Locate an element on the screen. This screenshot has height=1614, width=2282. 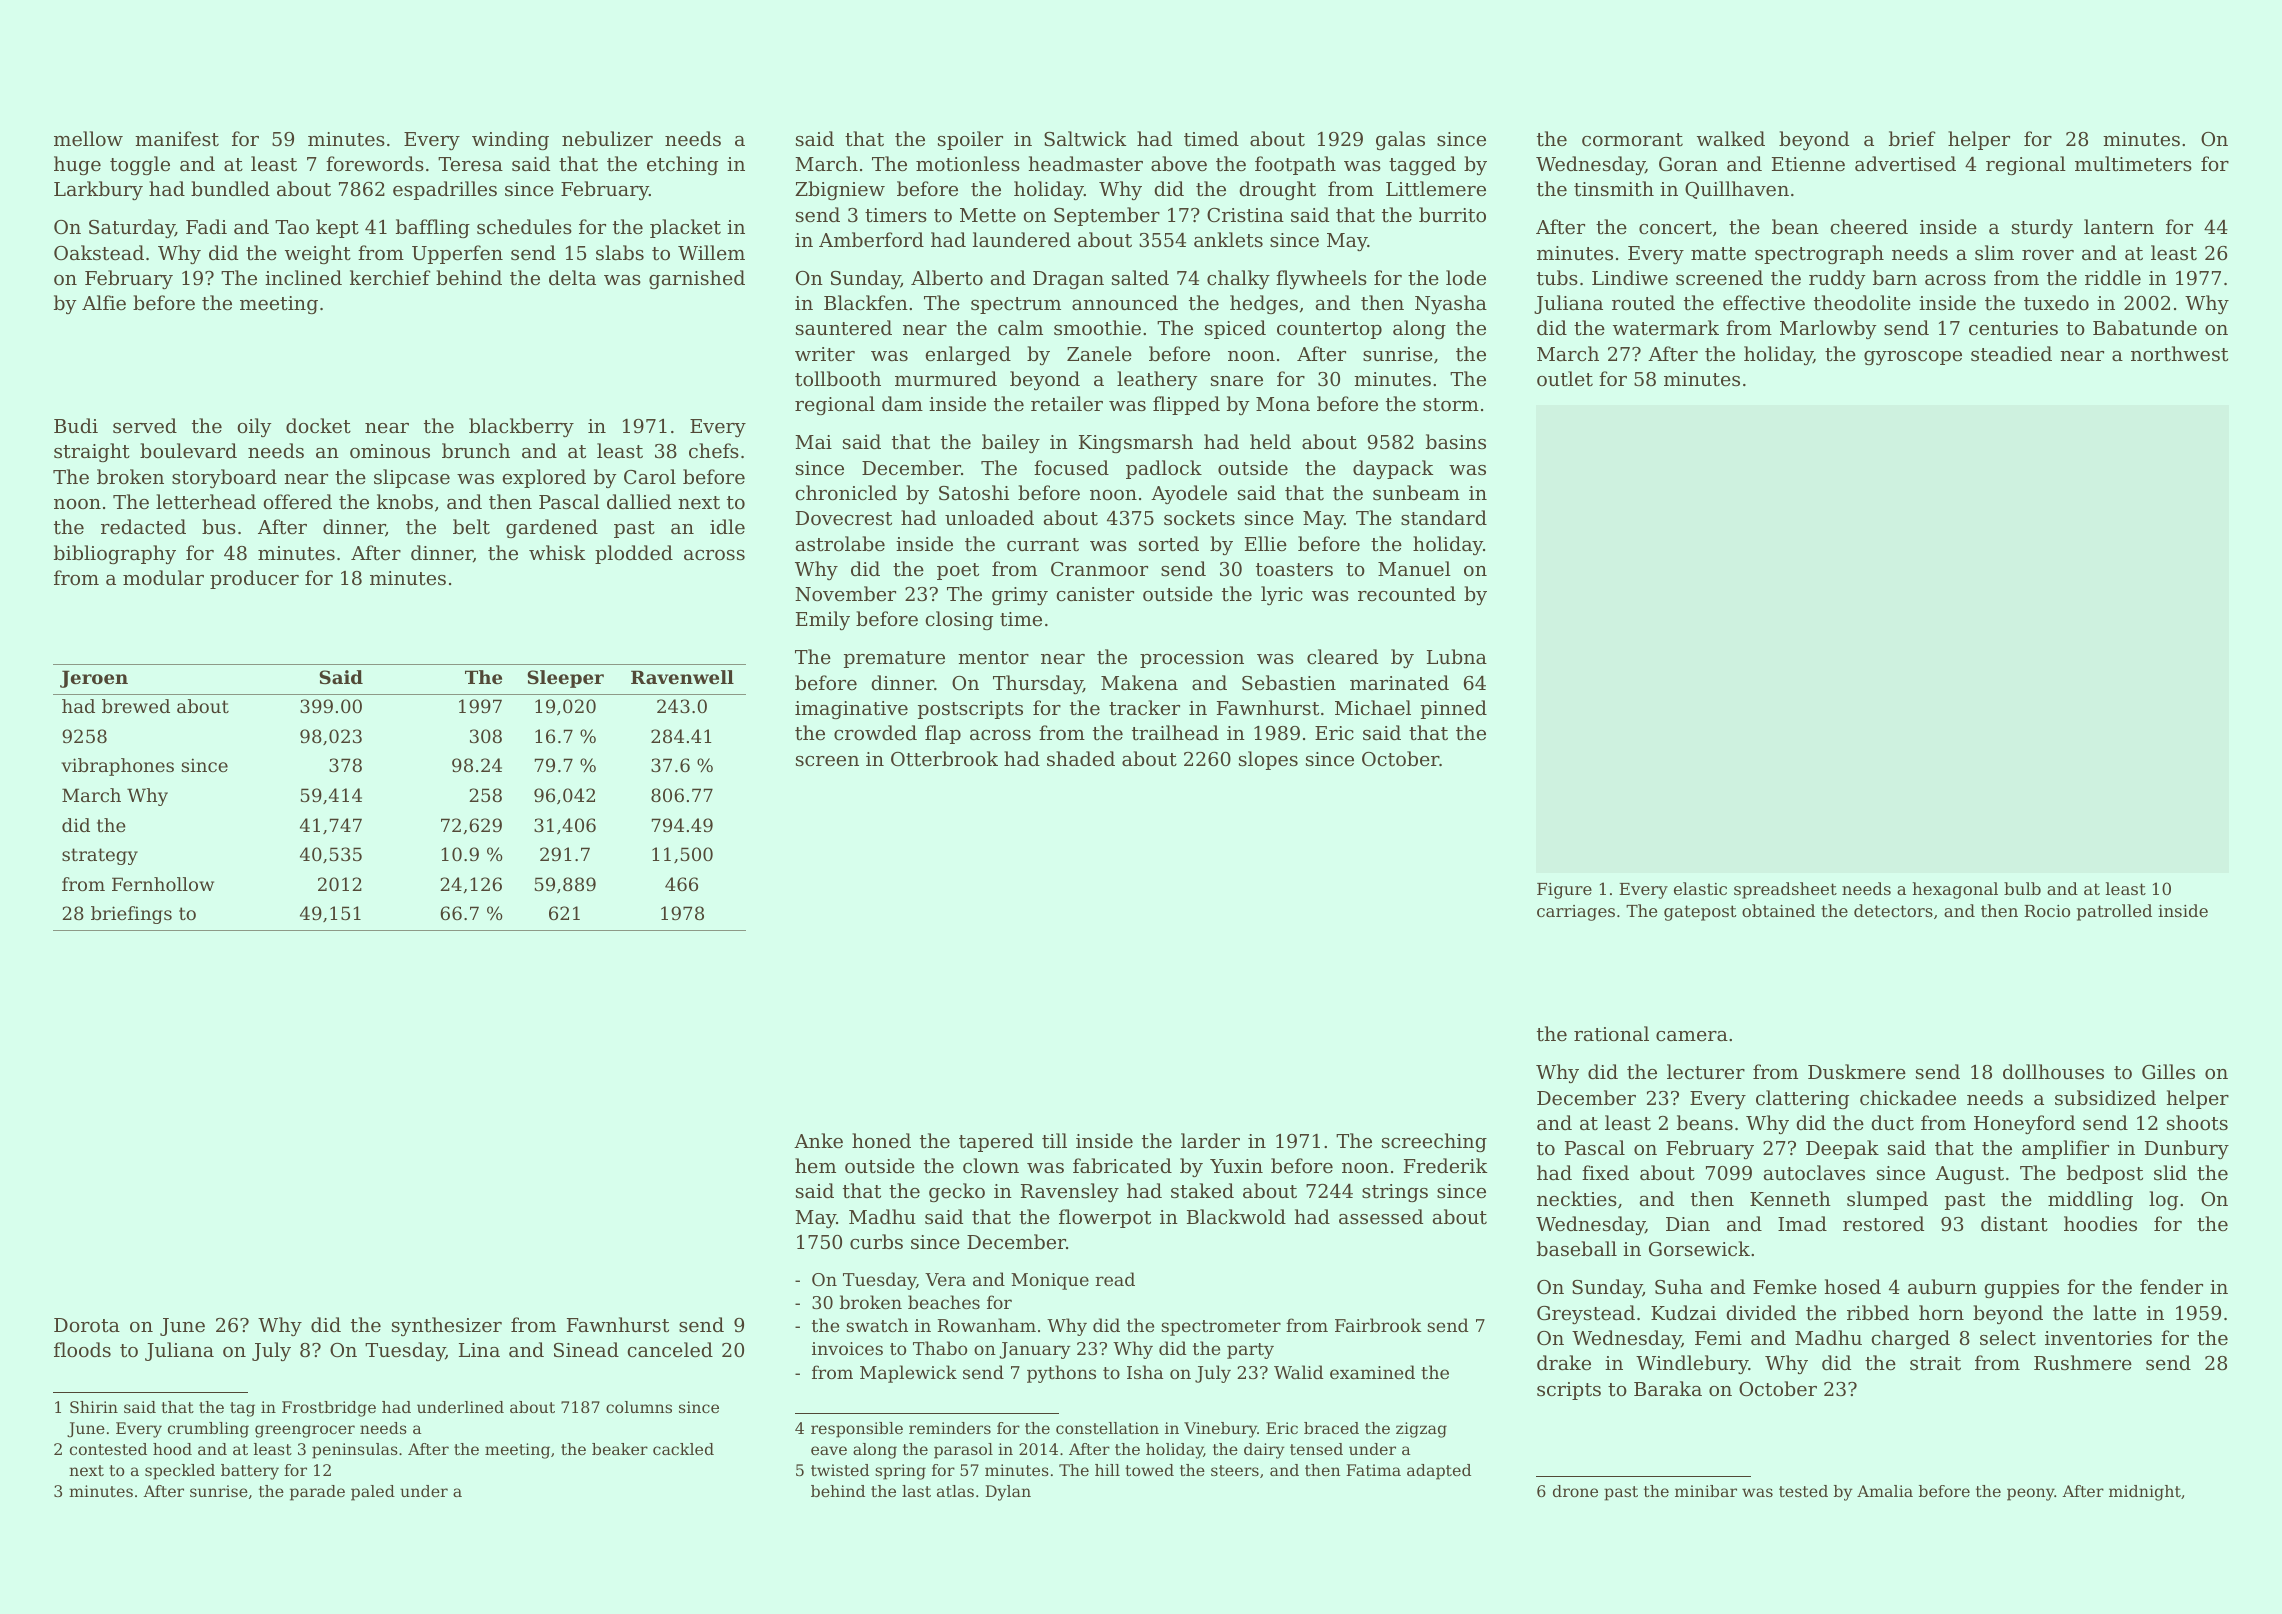
Yuxin is located at coordinates (1236, 1166).
